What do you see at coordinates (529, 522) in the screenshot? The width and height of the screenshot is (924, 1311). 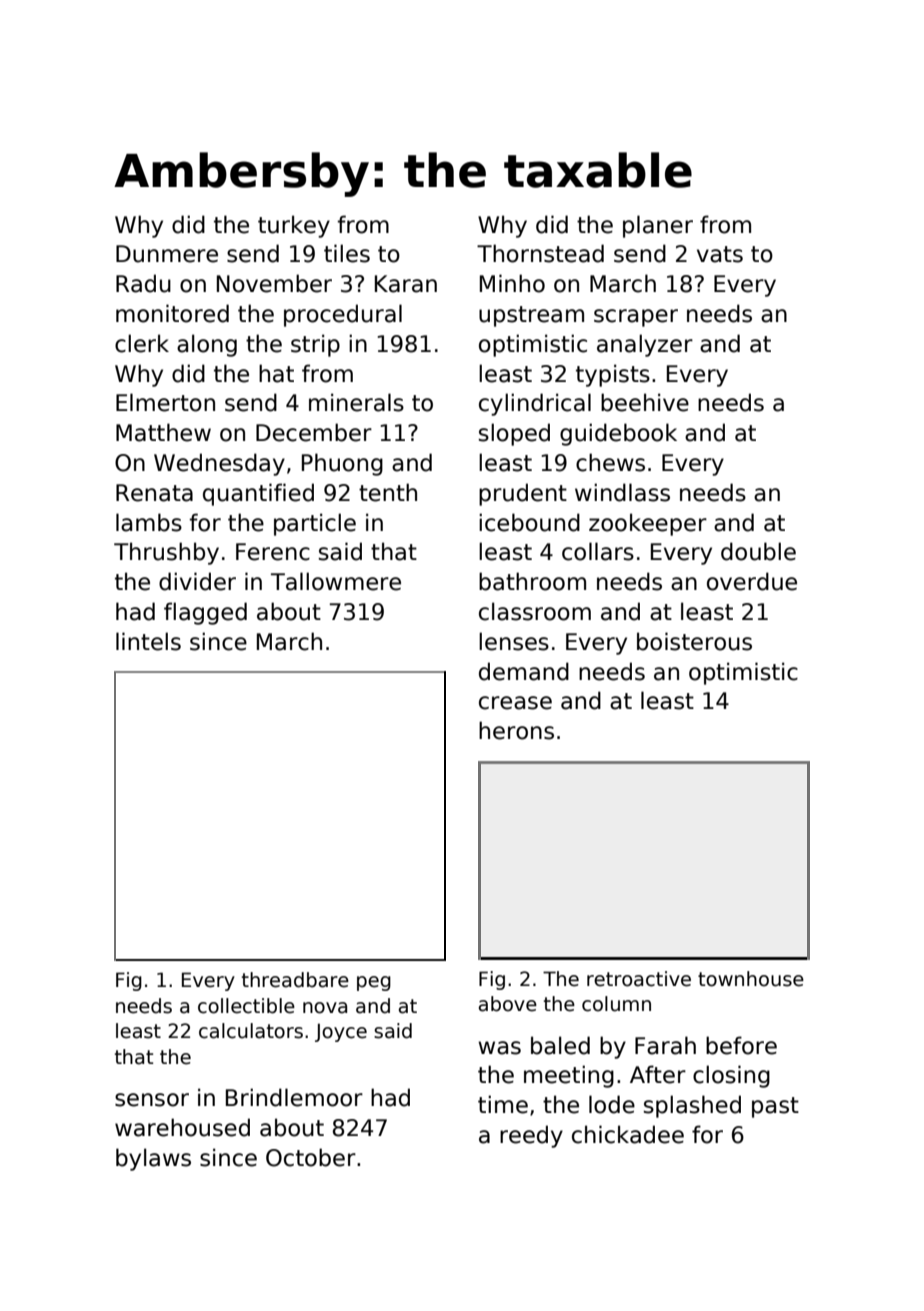 I see `icebound` at bounding box center [529, 522].
